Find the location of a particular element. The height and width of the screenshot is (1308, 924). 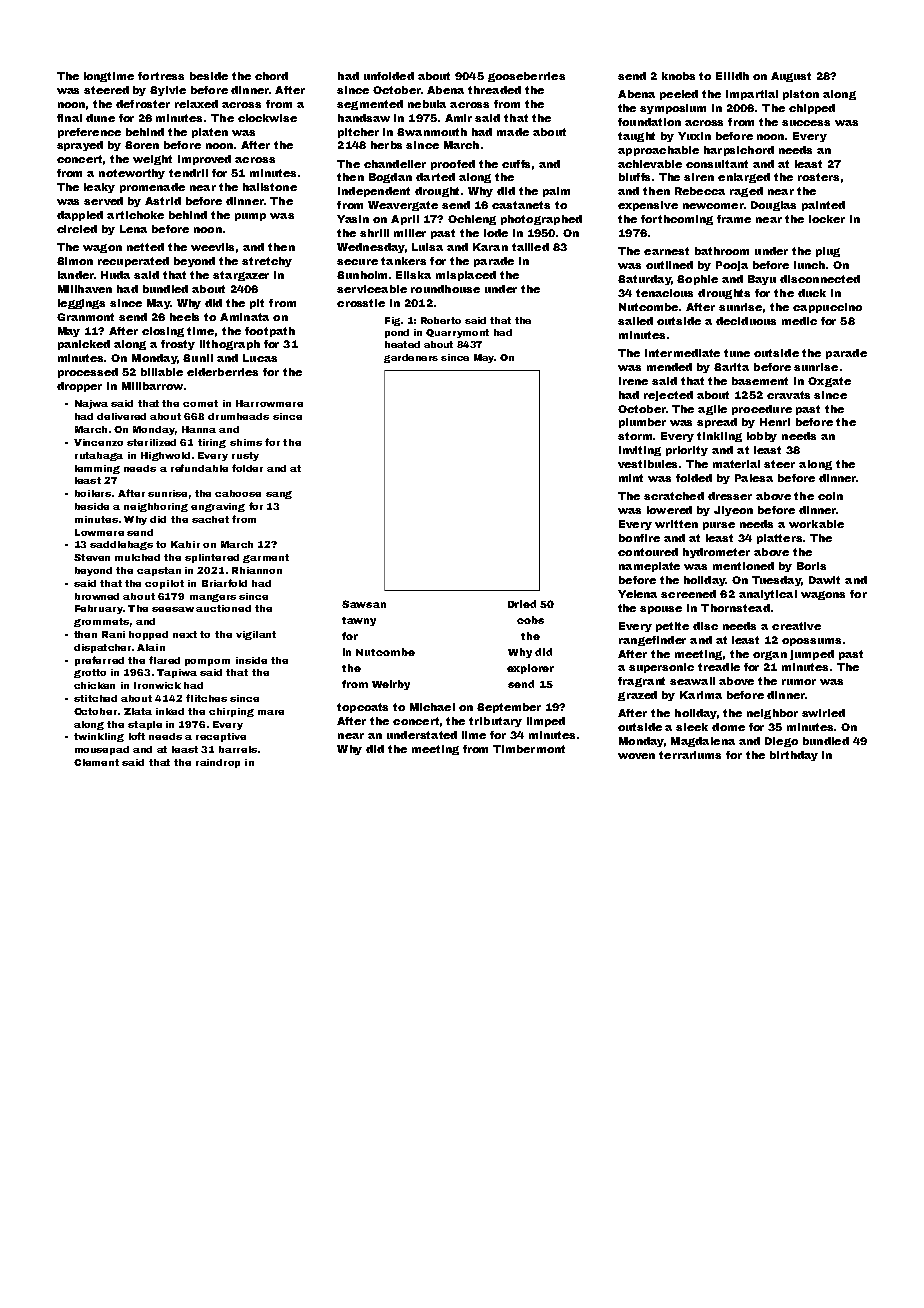

Clement is located at coordinates (96, 762).
